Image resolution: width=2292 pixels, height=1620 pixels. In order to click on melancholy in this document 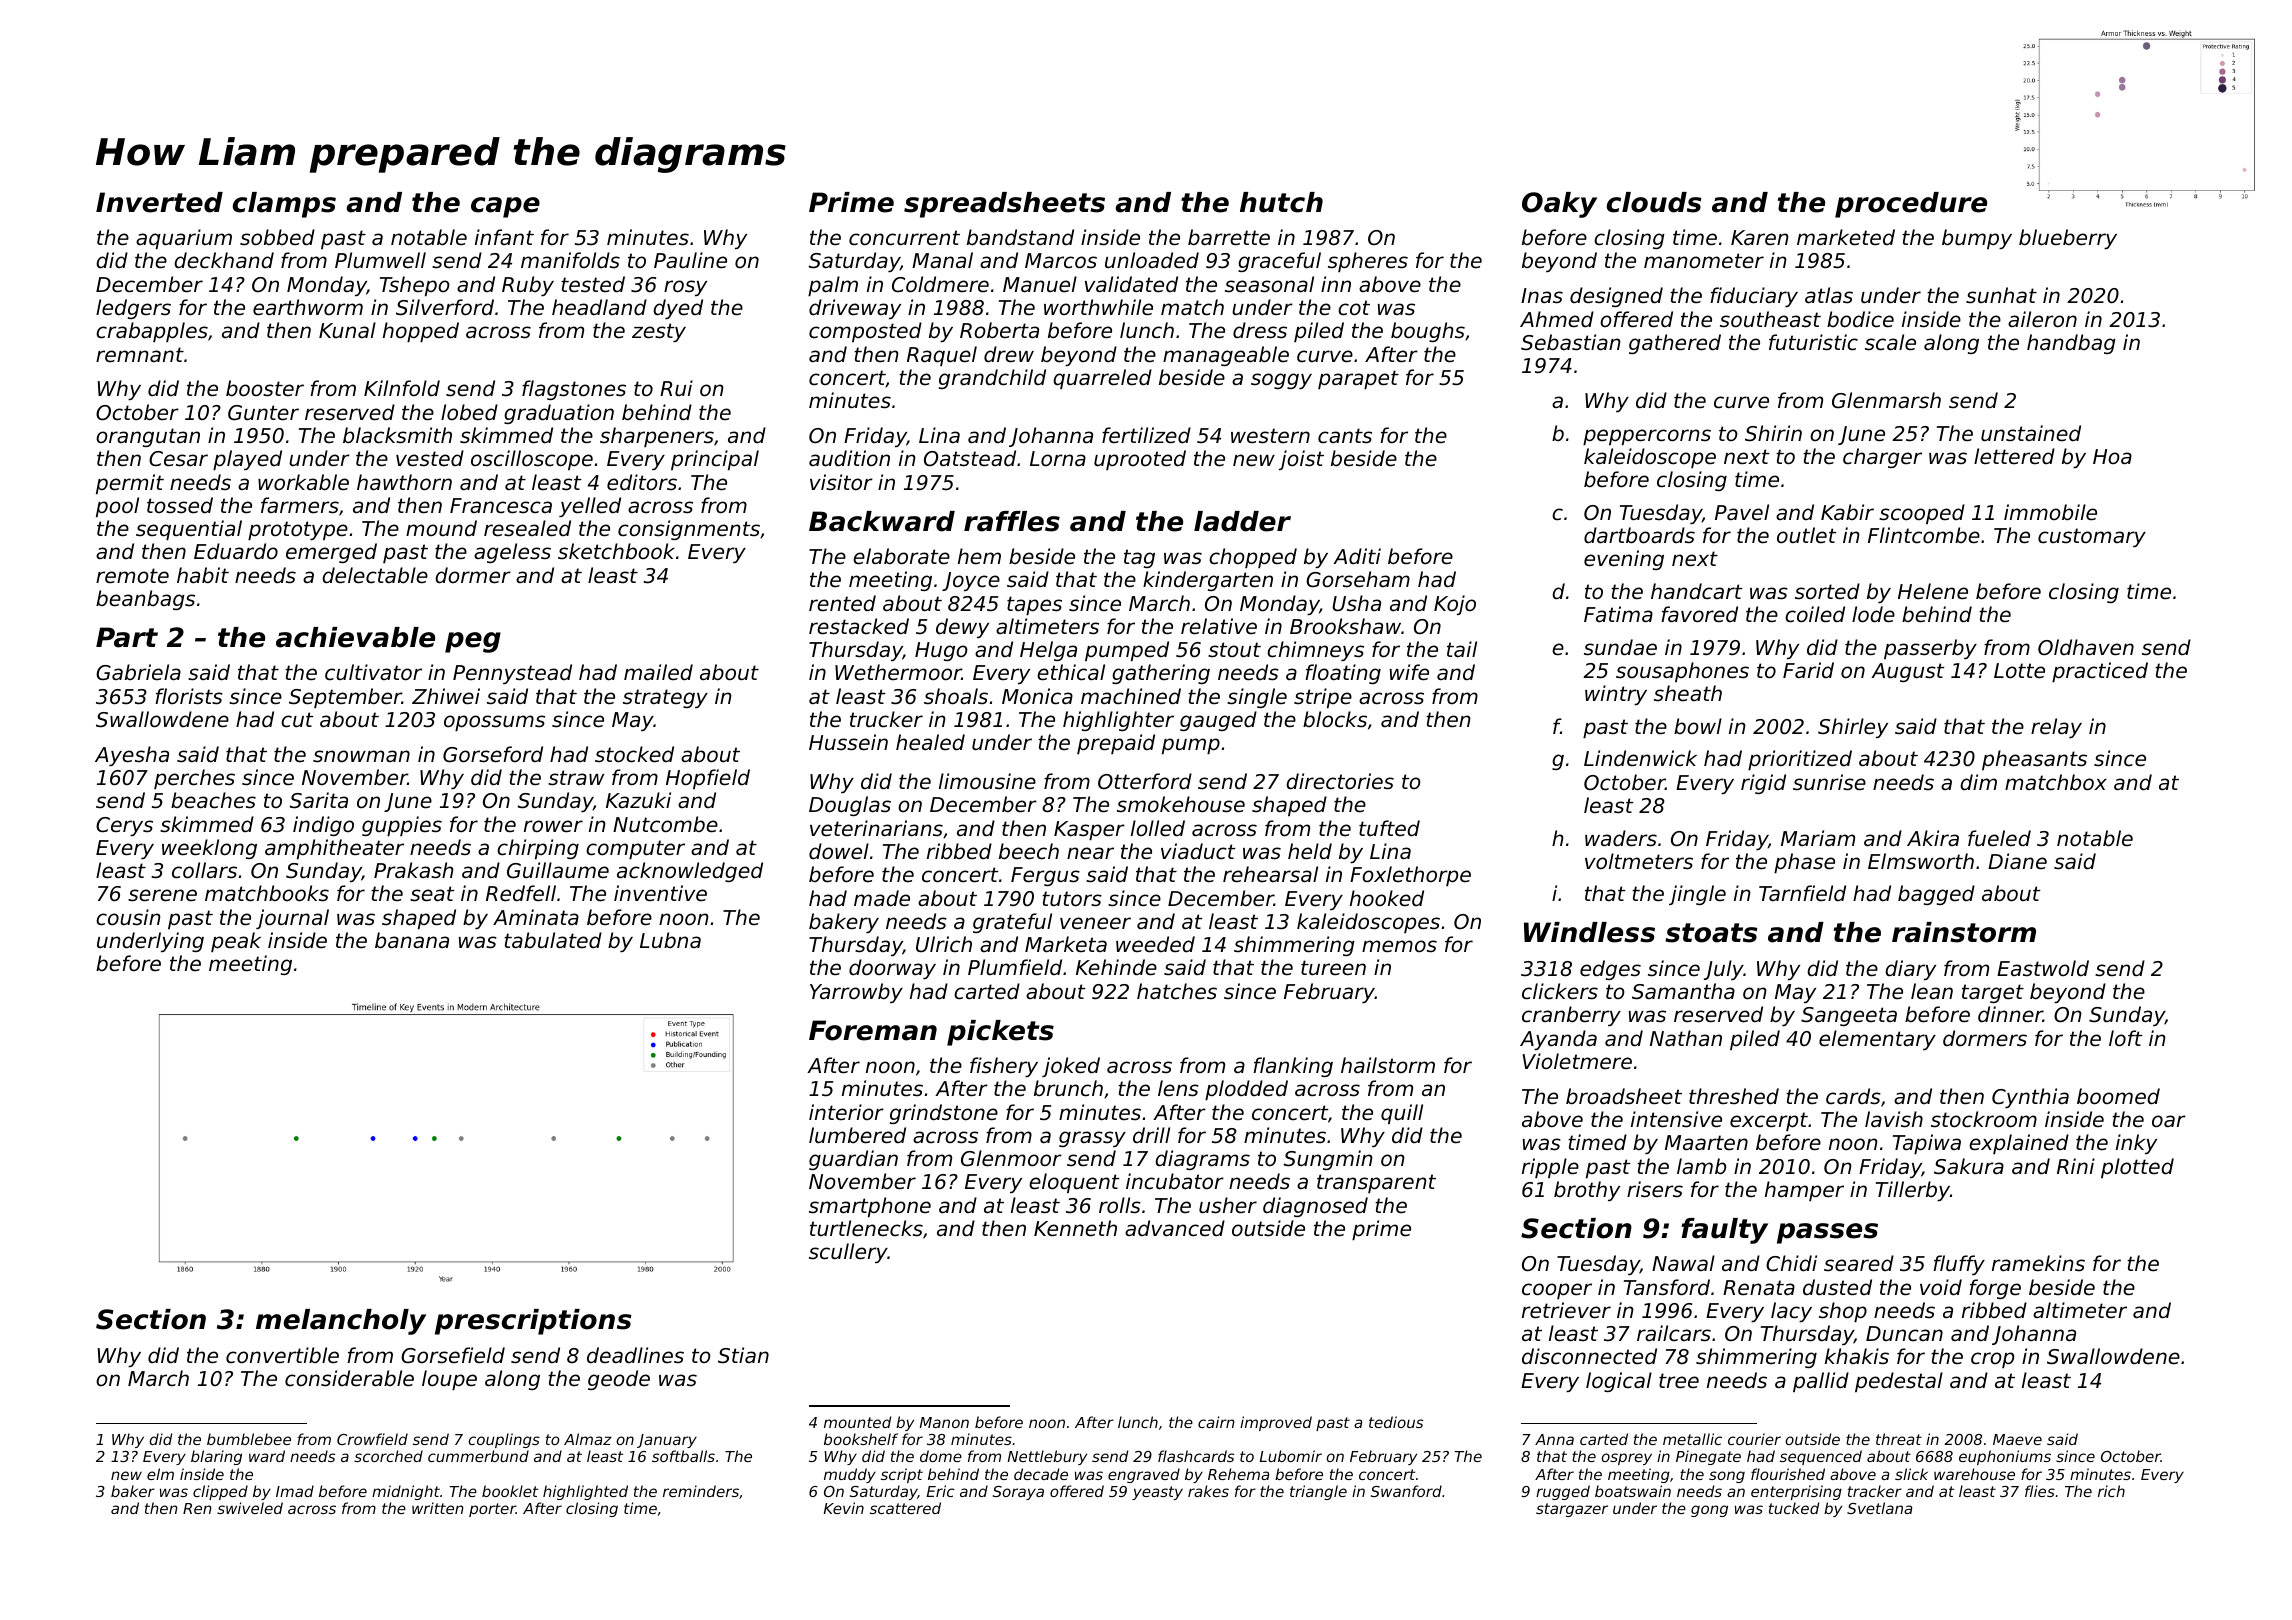, I will do `click(341, 1322)`.
